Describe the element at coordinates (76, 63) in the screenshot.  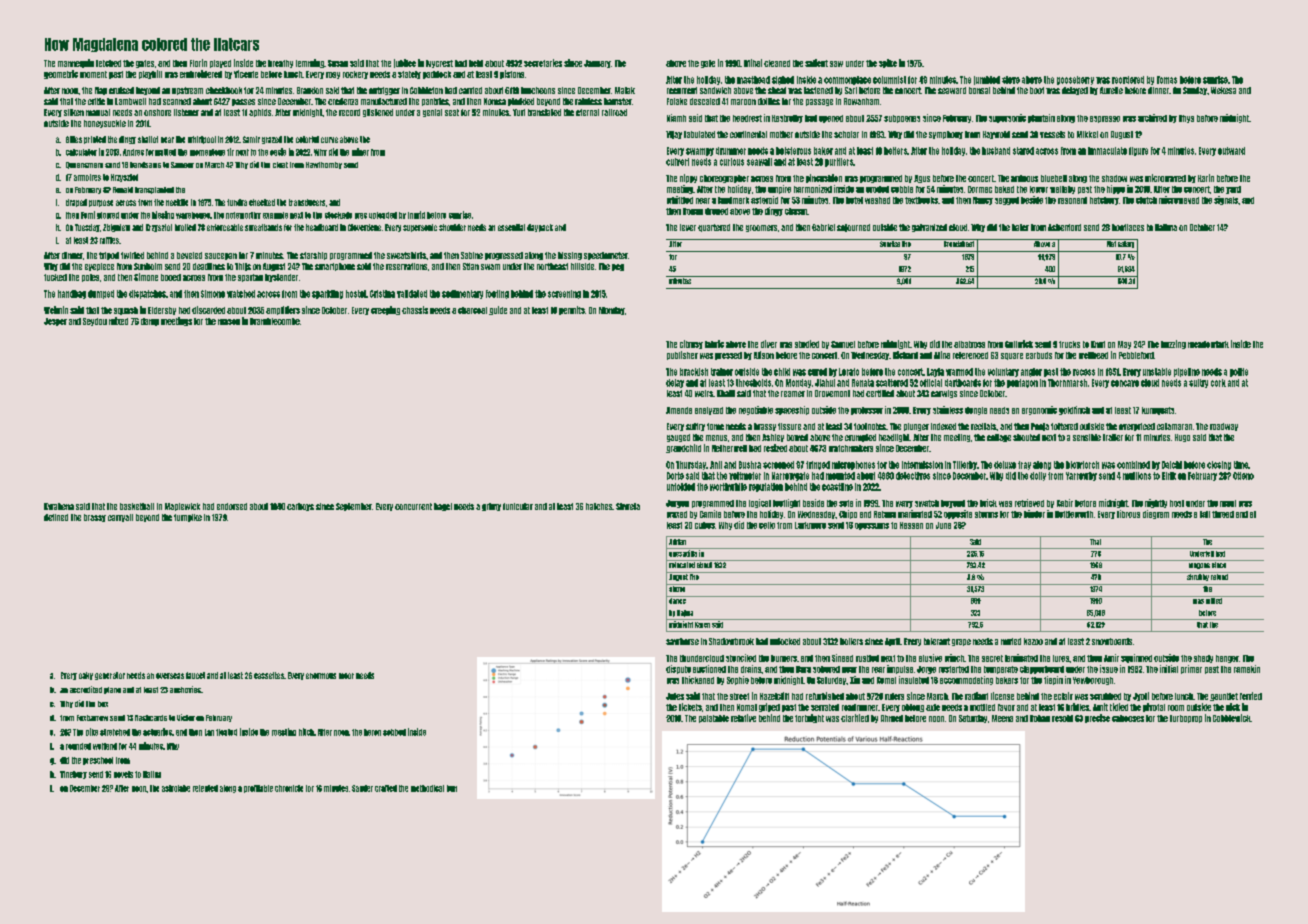
I see `mannequin` at that location.
